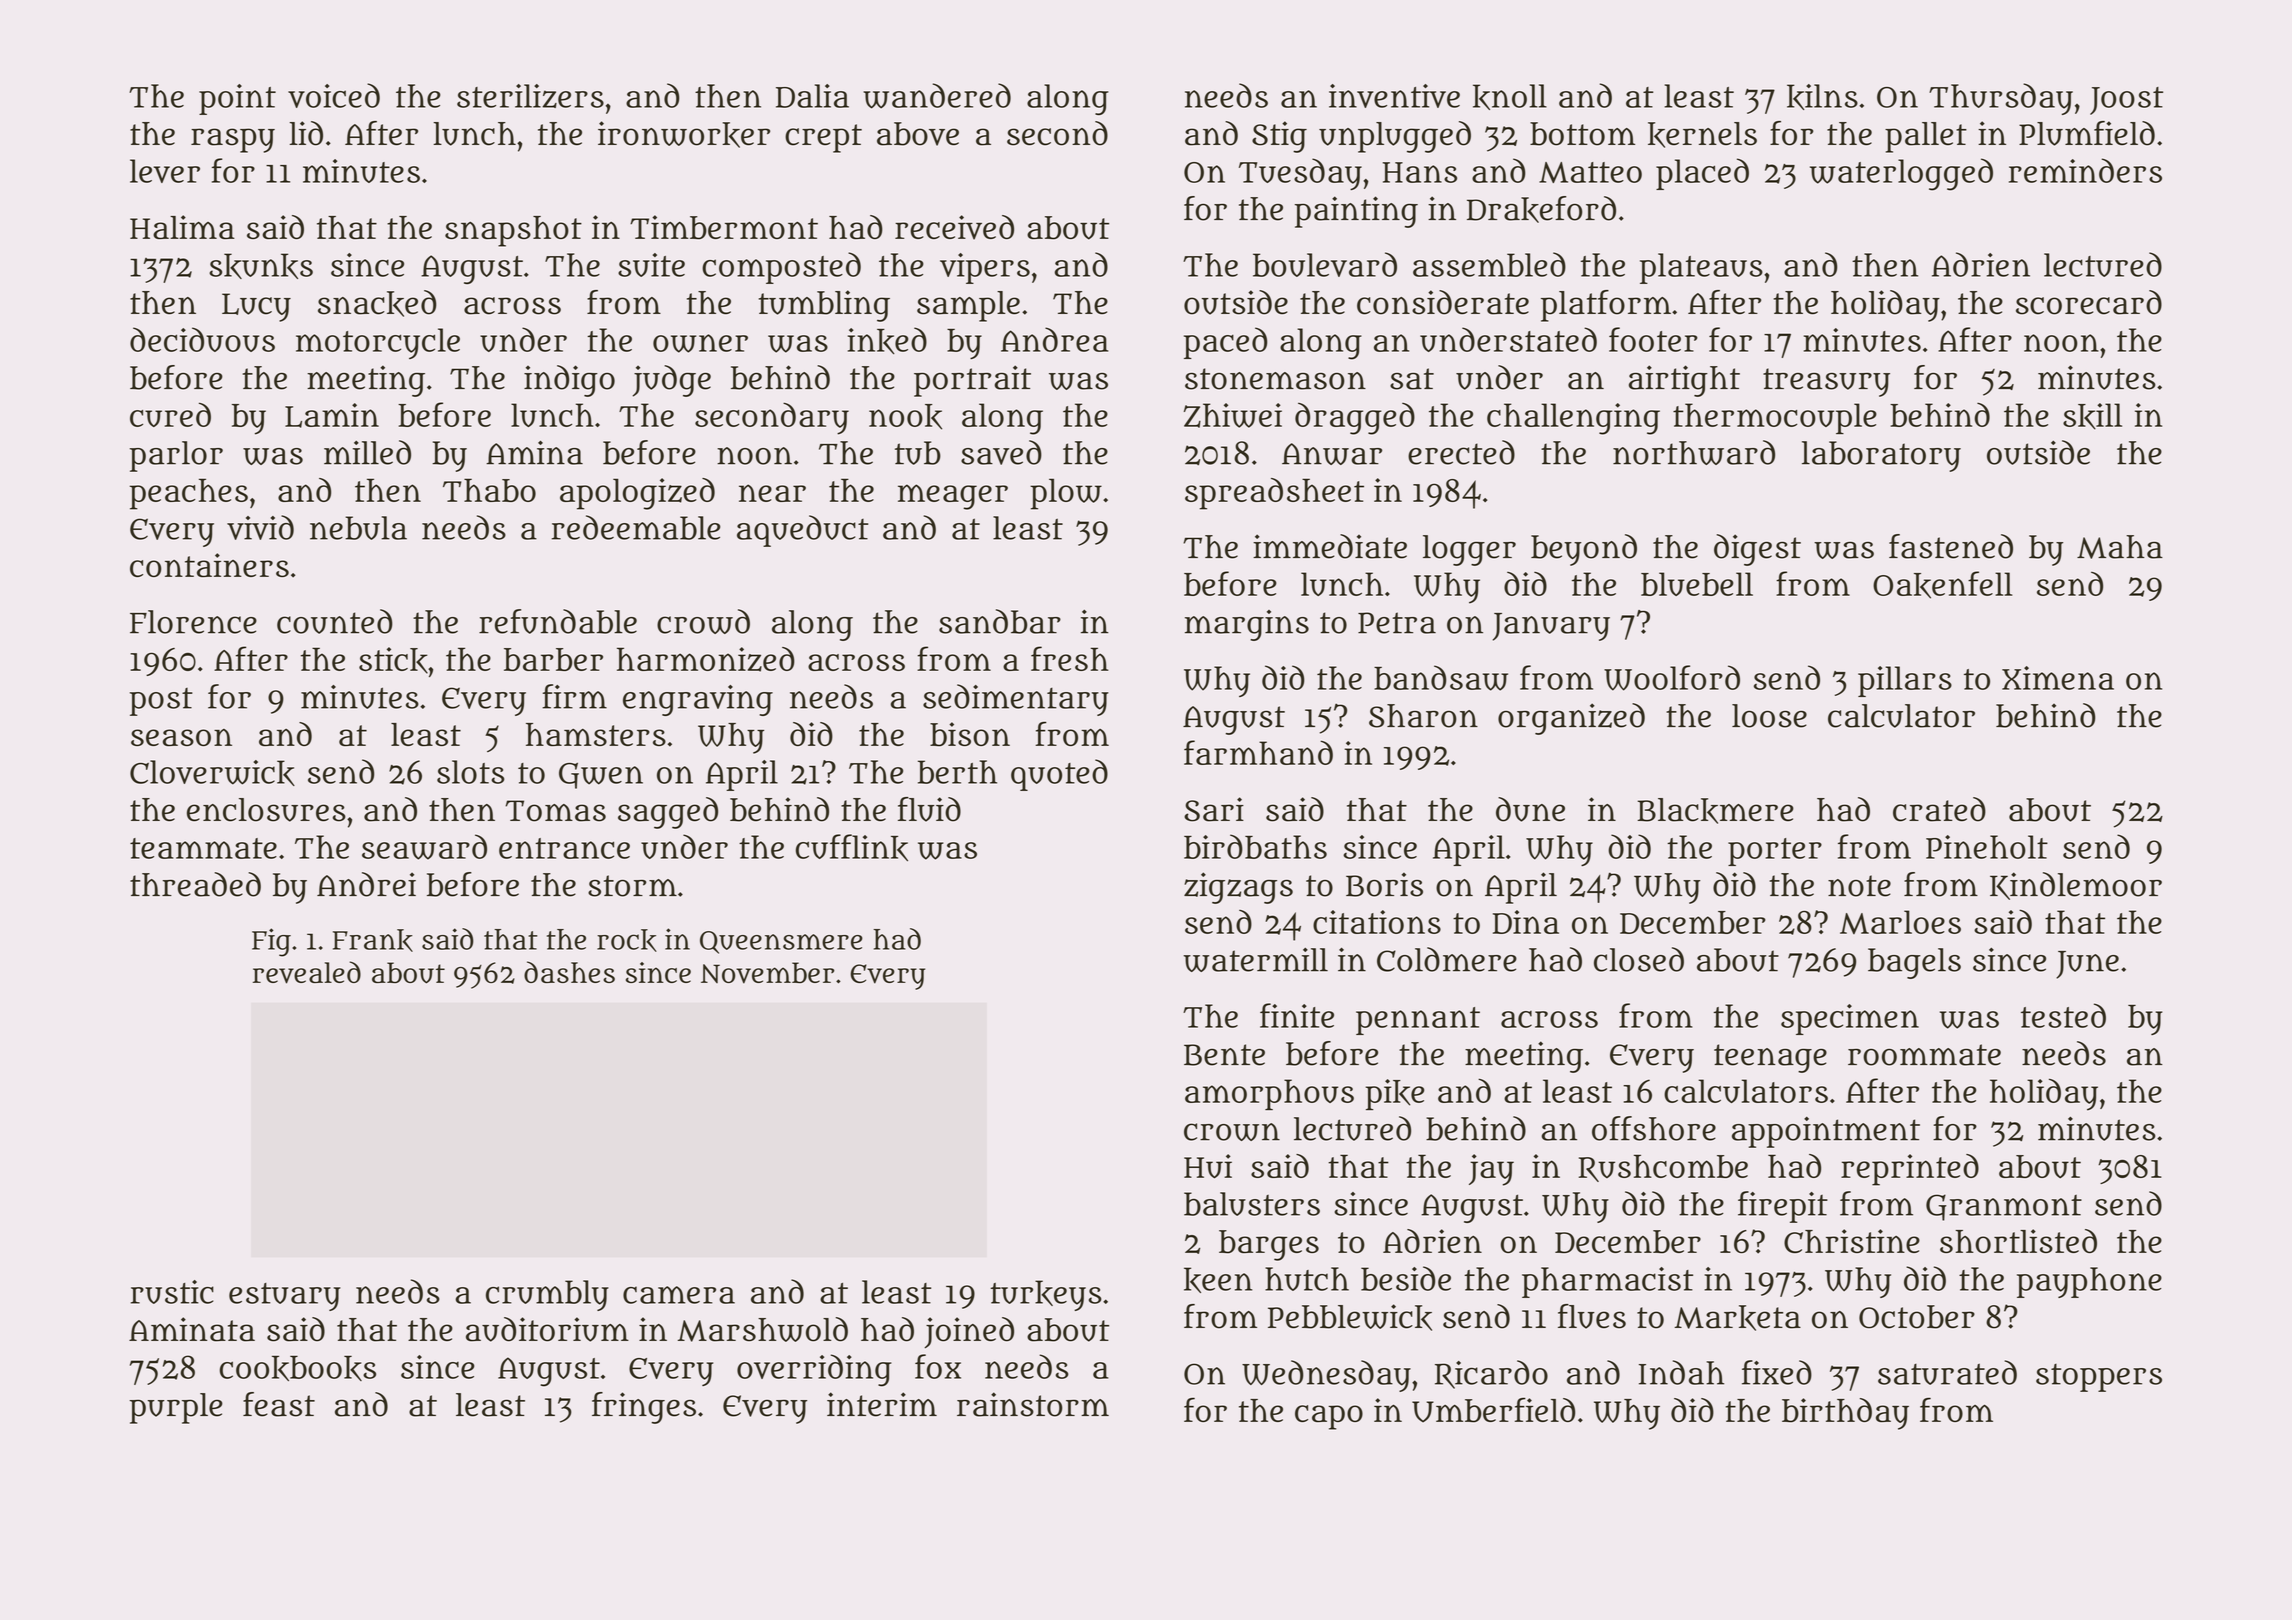 The height and width of the screenshot is (1620, 2292). I want to click on plateaus, so click(1701, 268).
